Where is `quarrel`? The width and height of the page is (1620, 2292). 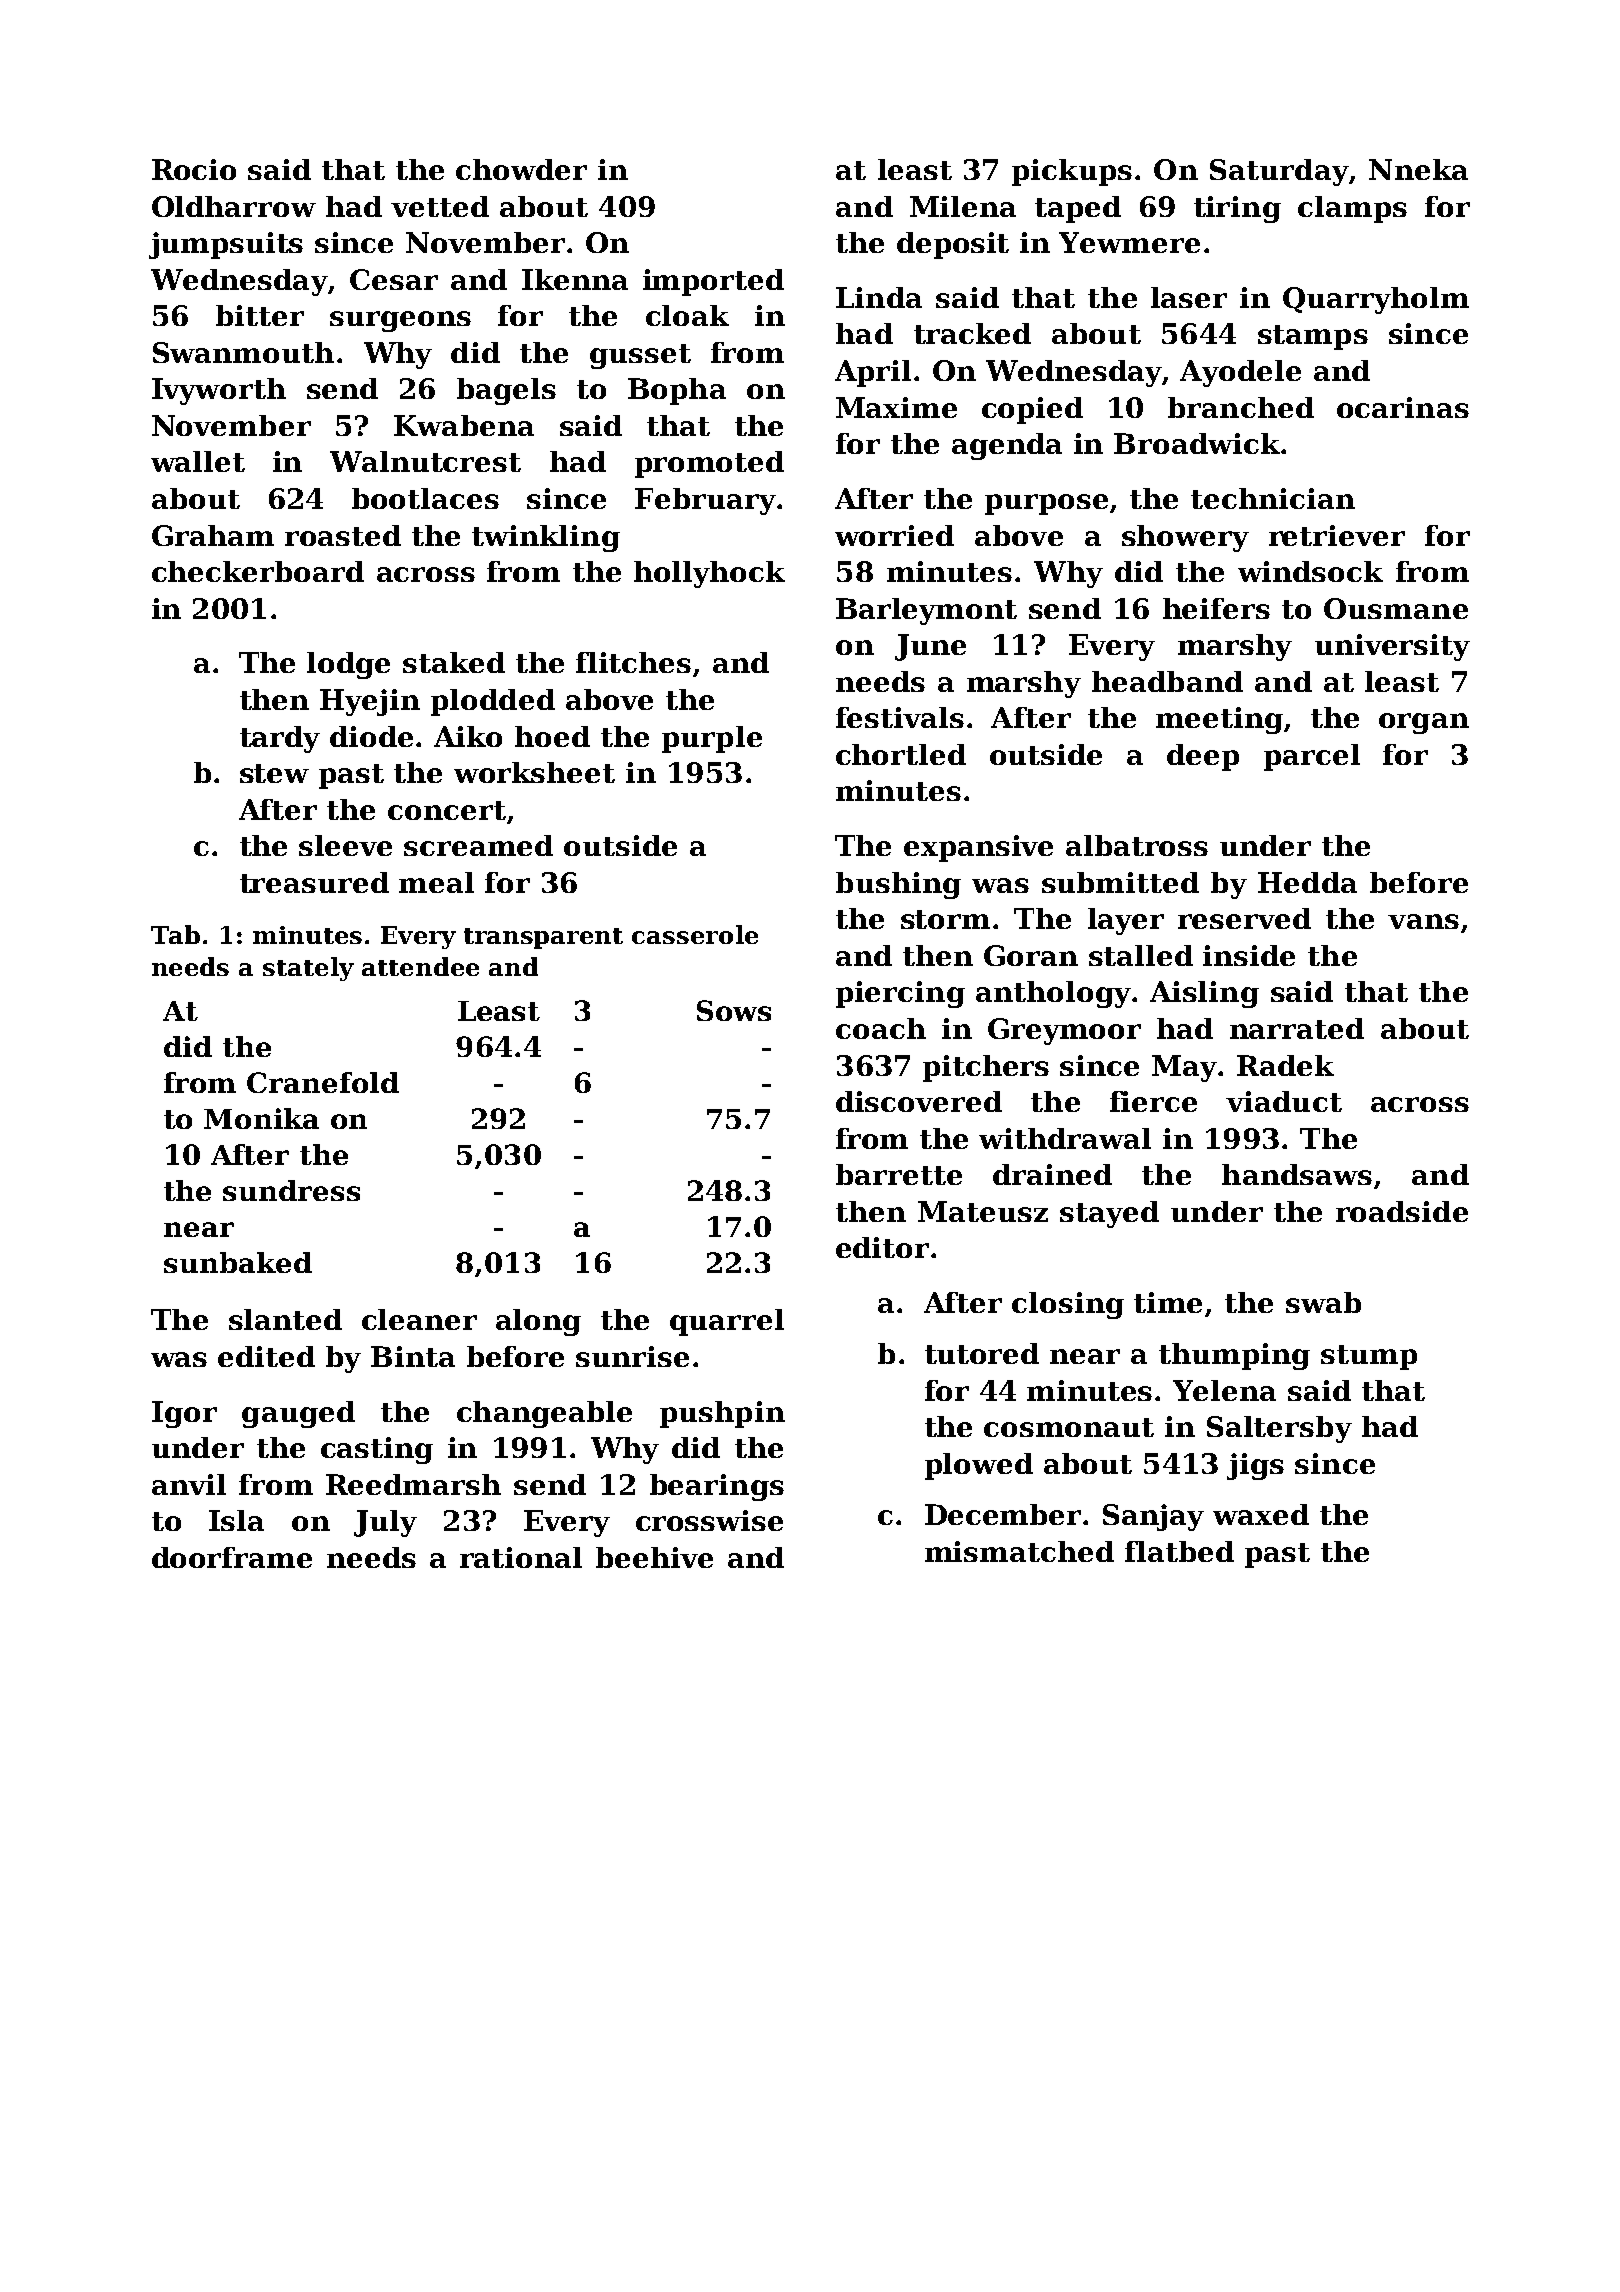
quarrel is located at coordinates (727, 1322).
